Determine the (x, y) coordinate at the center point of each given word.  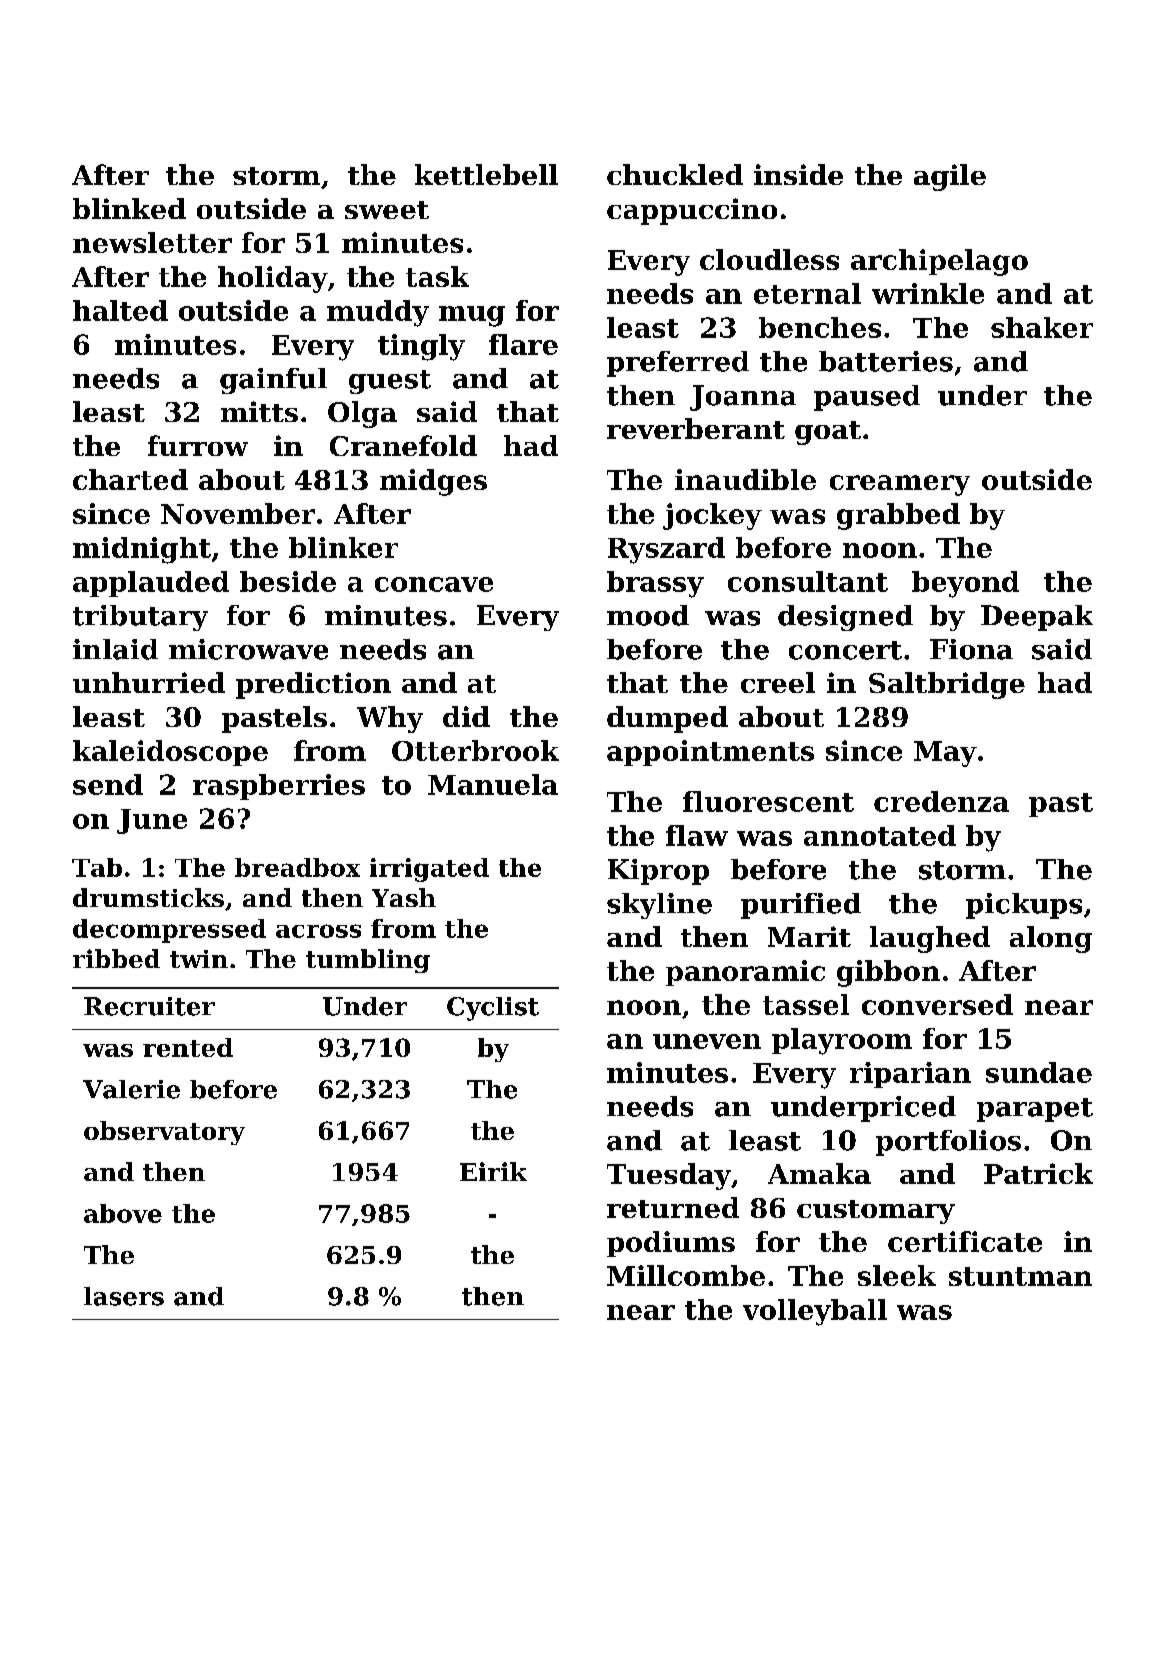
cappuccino (692, 211)
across (318, 931)
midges (433, 482)
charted (130, 479)
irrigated (429, 870)
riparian (910, 1075)
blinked (129, 208)
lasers (124, 1296)
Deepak (1037, 618)
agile (950, 177)
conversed (937, 1004)
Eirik (493, 1171)
